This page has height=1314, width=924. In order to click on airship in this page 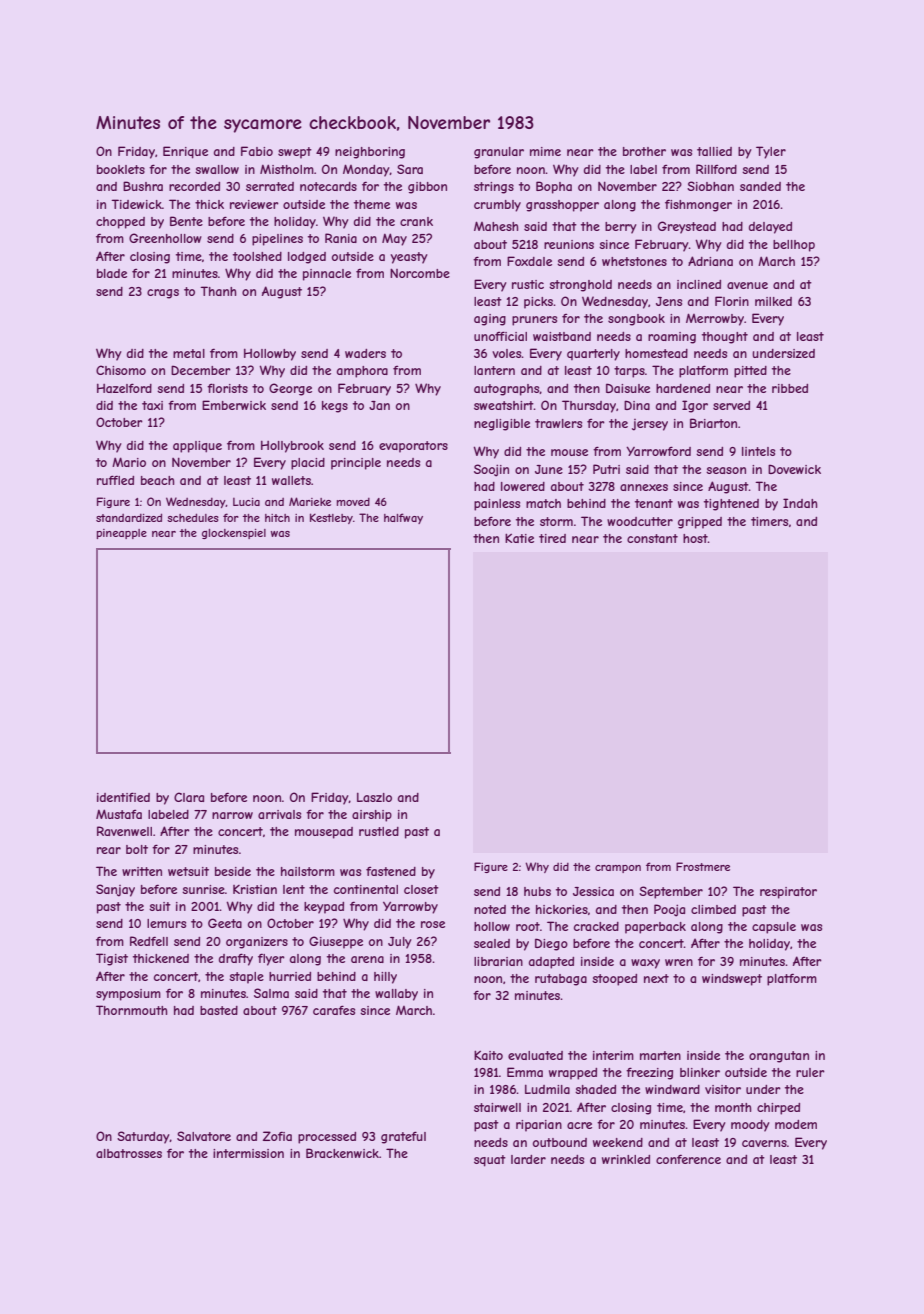, I will do `click(372, 816)`.
